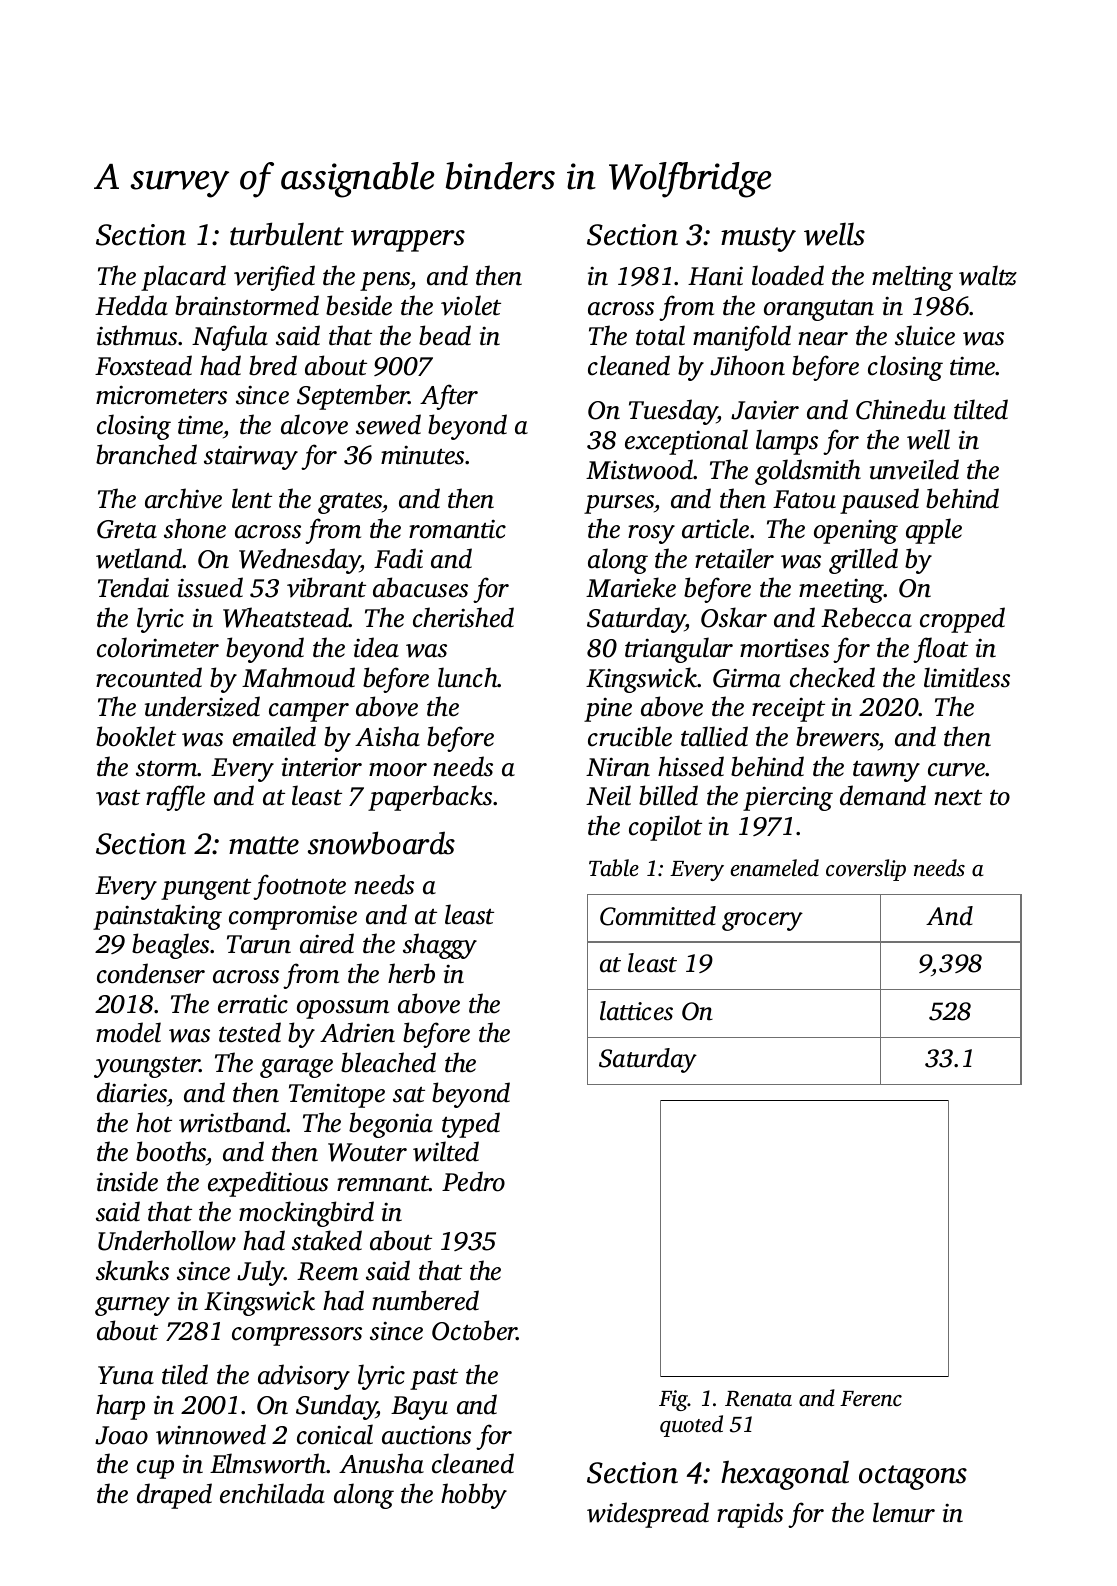 This page has height=1586, width=1117. What do you see at coordinates (128, 1032) in the page?
I see `model` at bounding box center [128, 1032].
